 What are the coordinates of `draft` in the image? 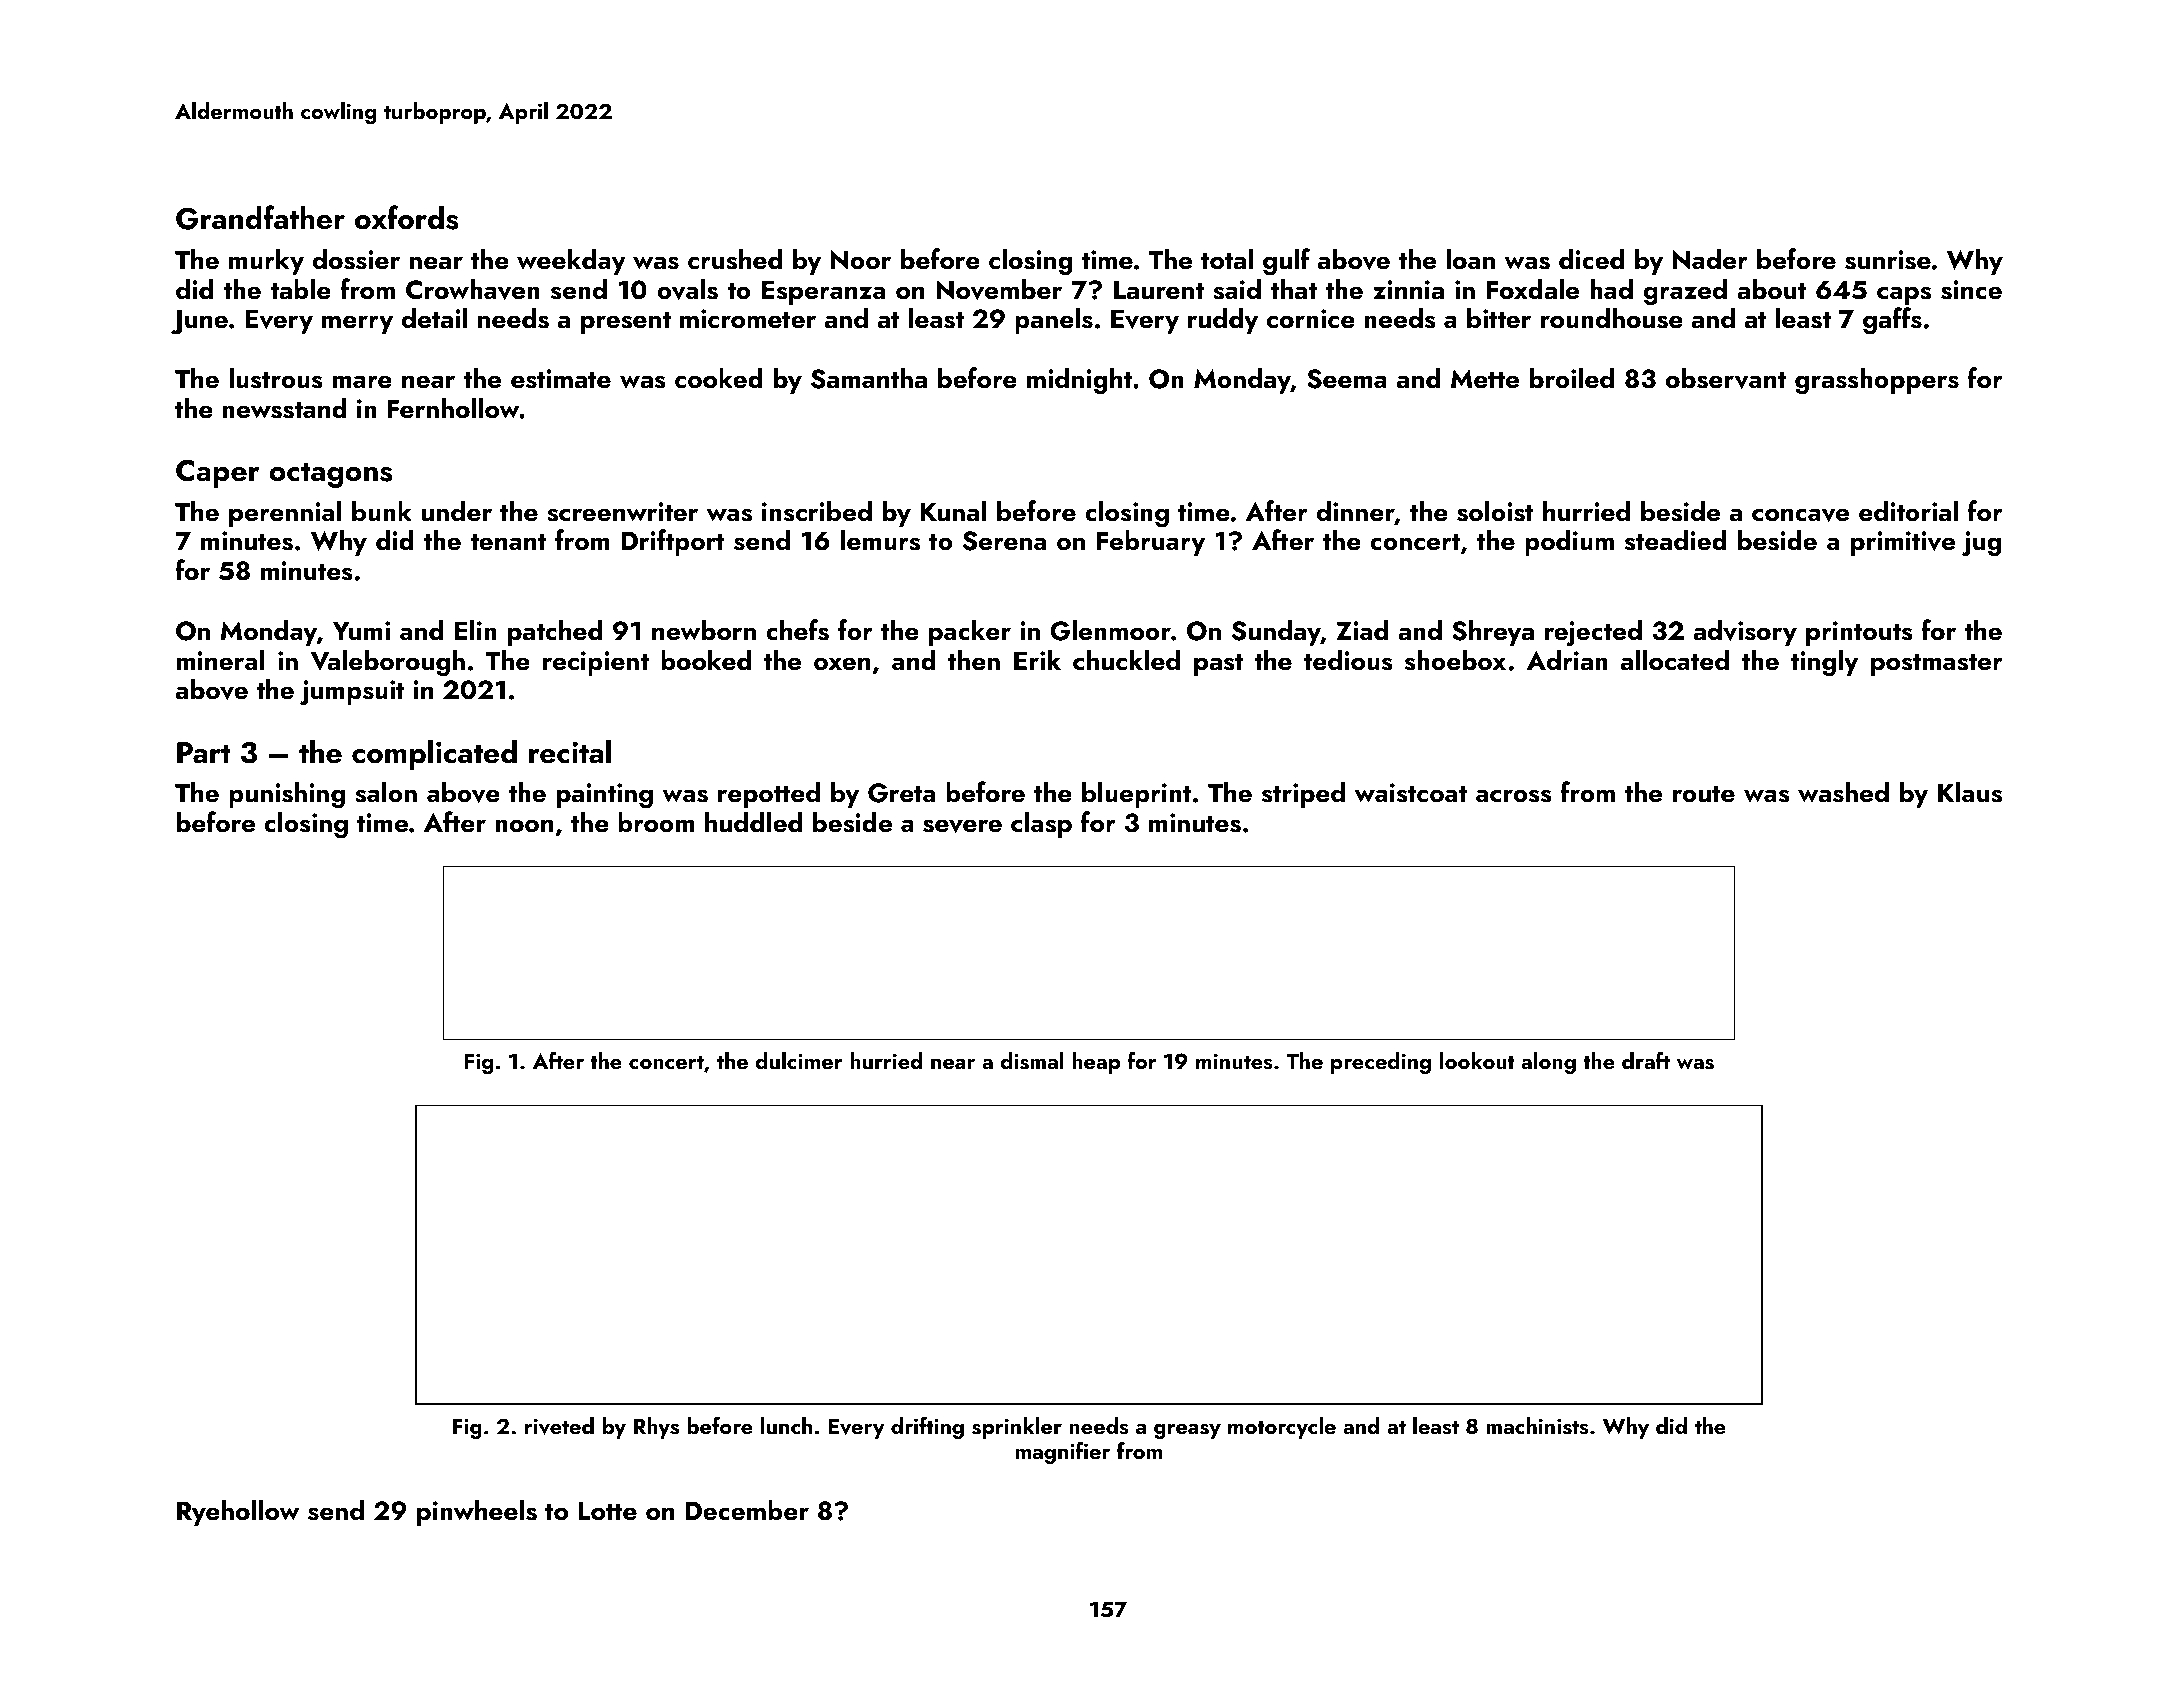 It's located at (1646, 1060).
